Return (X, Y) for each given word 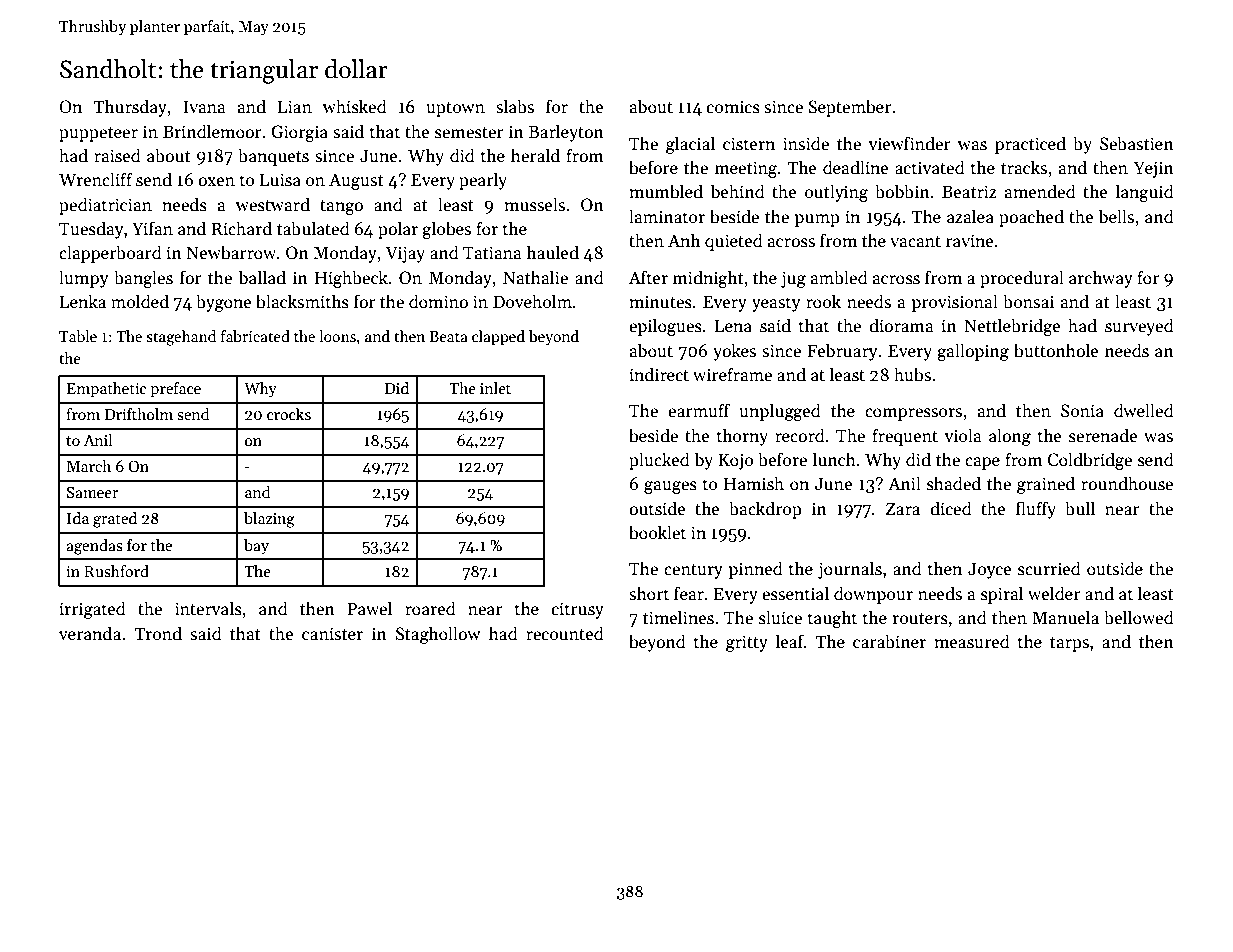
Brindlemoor (212, 131)
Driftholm (139, 414)
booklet (657, 532)
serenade (1103, 435)
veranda (90, 633)
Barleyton (566, 133)
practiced (1030, 145)
